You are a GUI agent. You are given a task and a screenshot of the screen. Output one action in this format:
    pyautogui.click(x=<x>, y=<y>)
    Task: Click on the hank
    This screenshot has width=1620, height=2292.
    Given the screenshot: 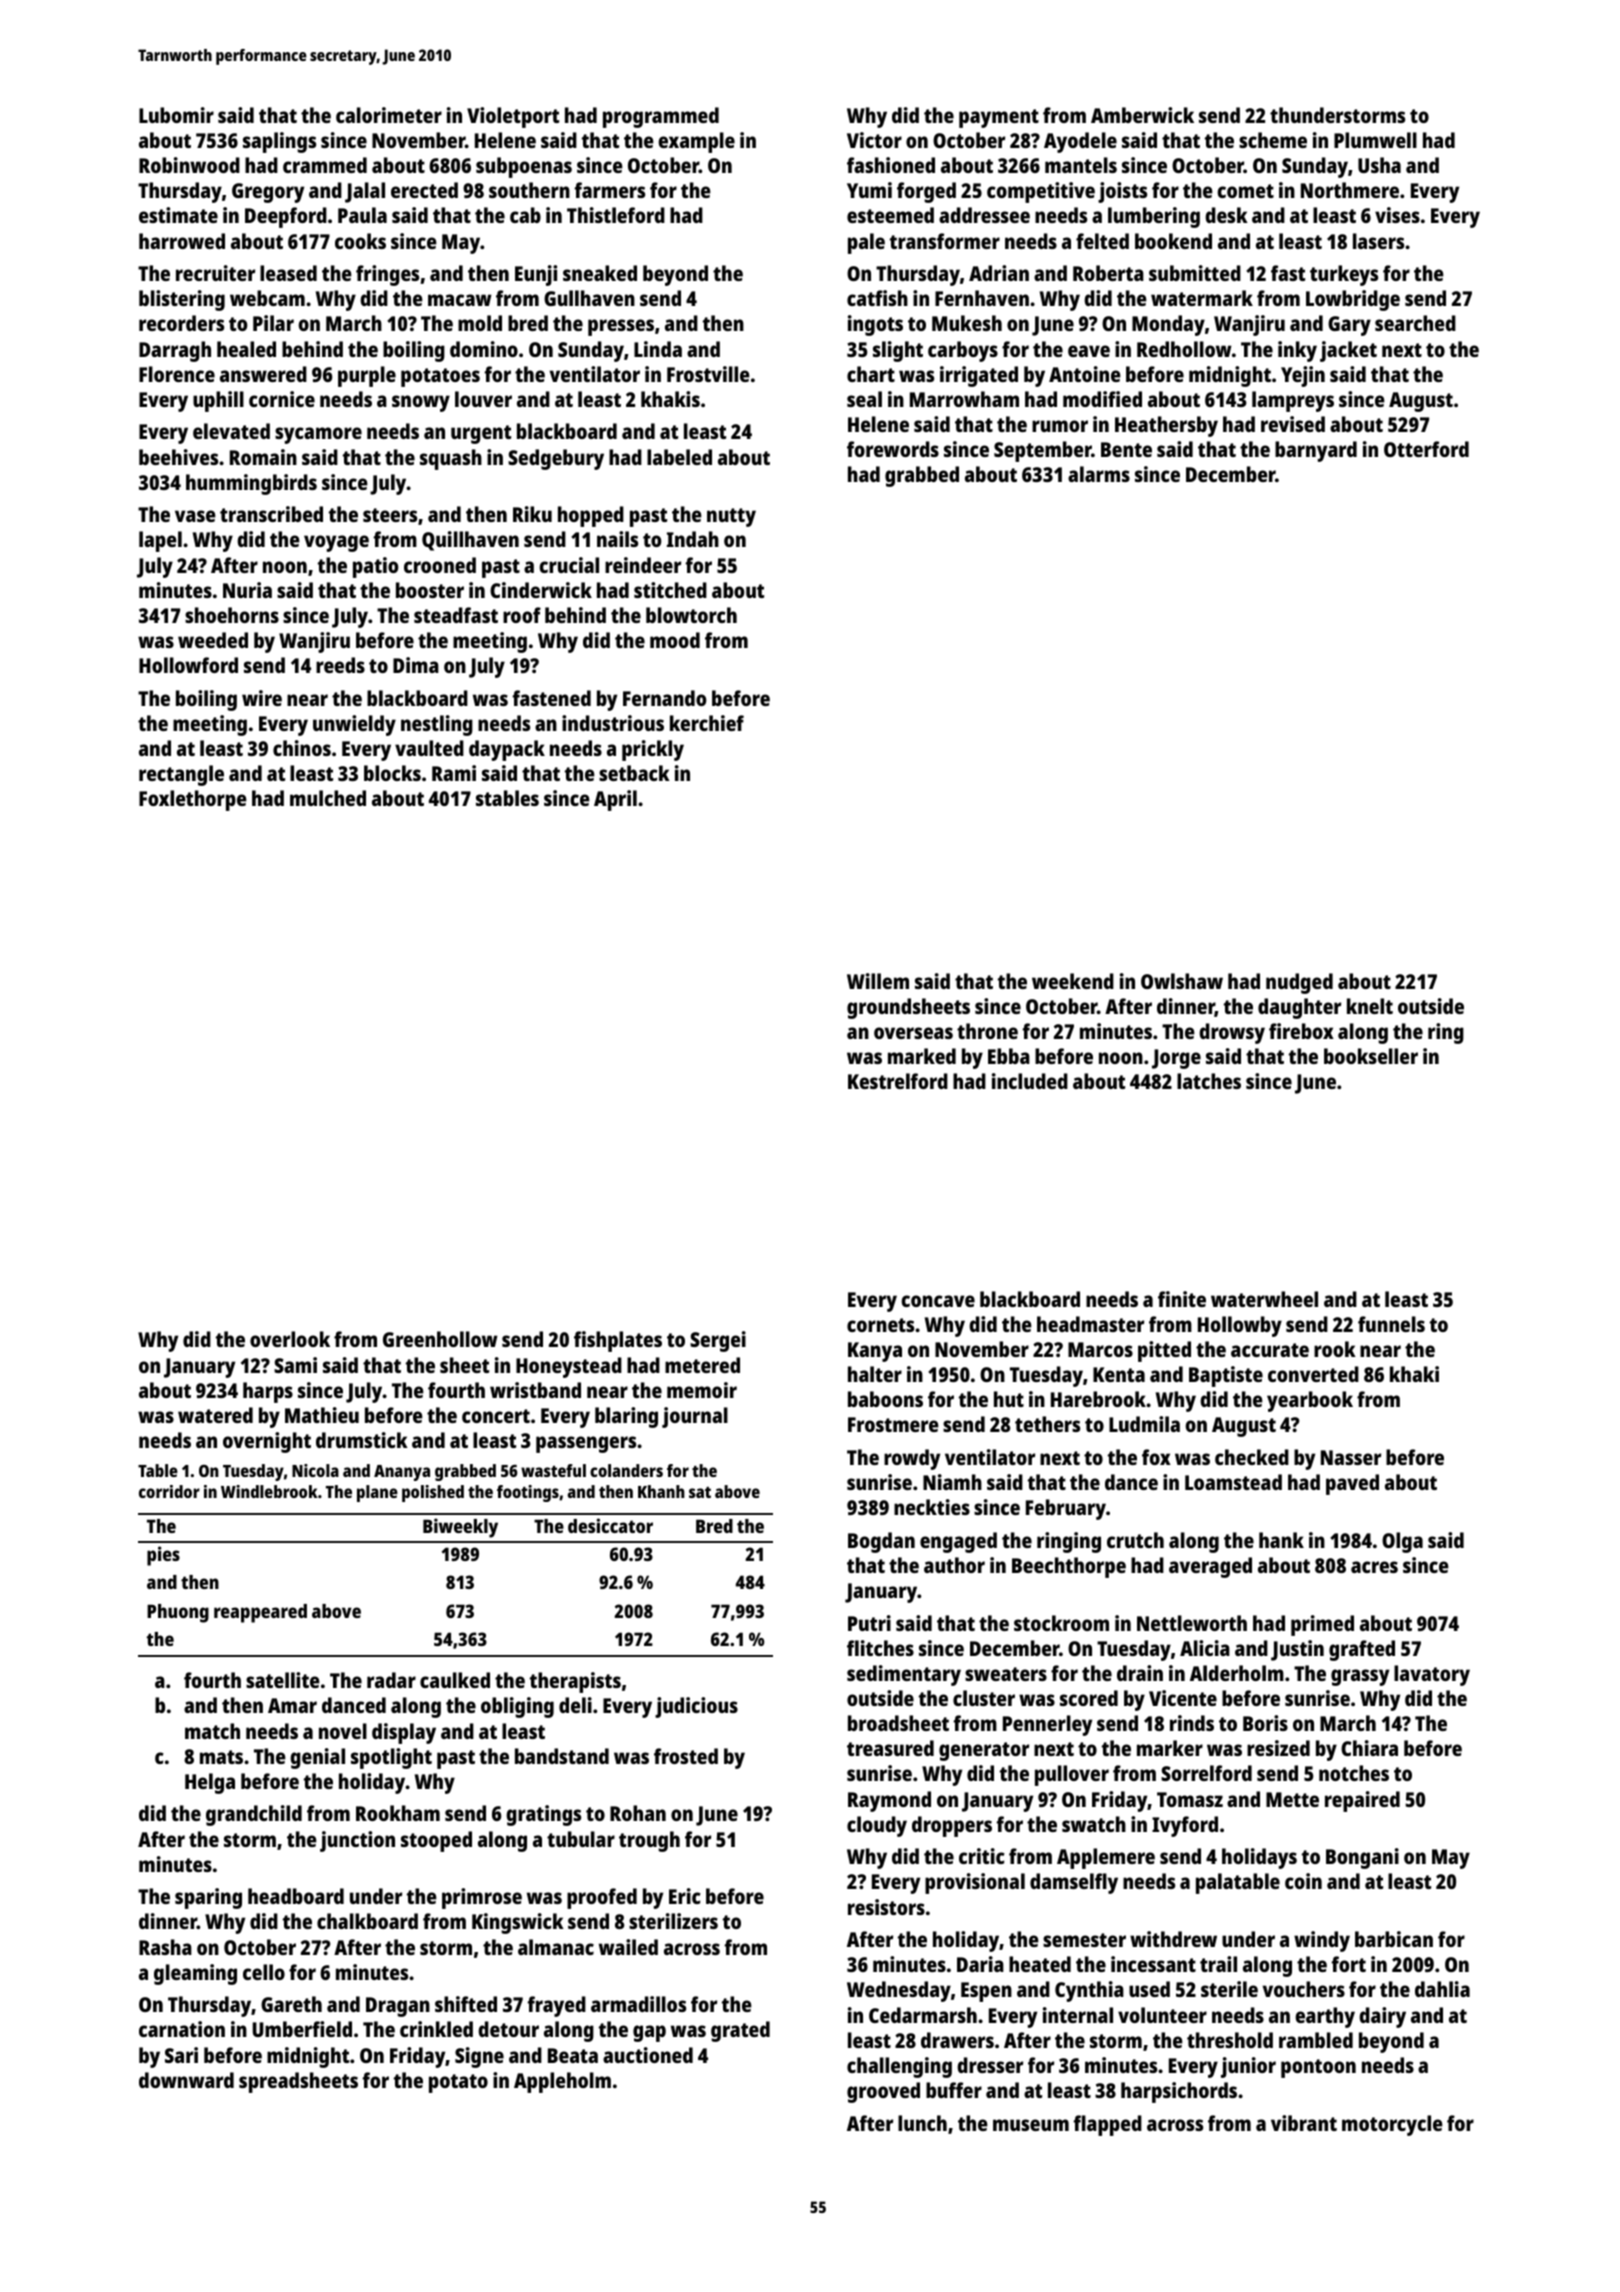 What is the action you would take?
    pyautogui.click(x=1281, y=1540)
